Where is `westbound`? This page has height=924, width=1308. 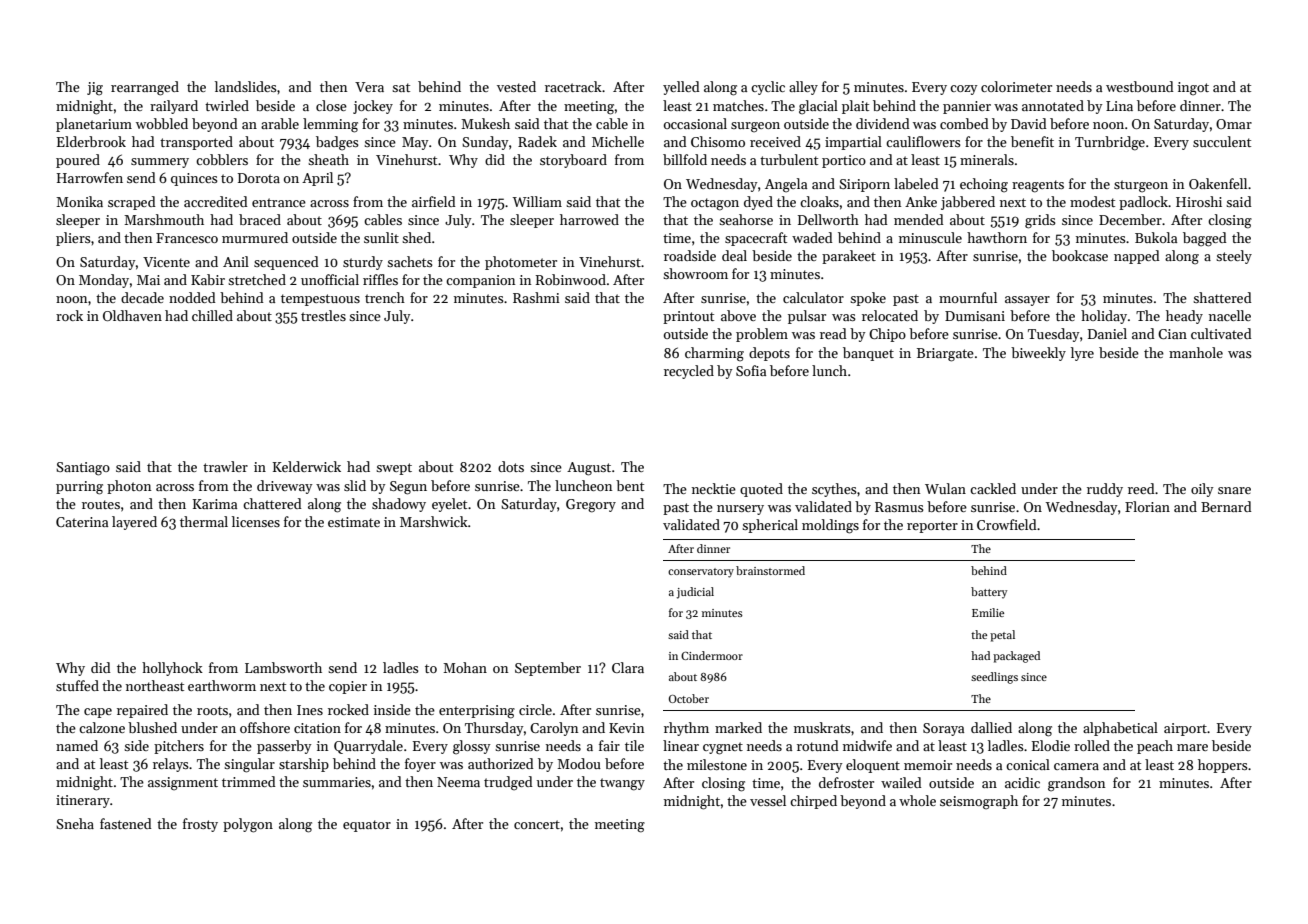 westbound is located at coordinates (1140, 86).
